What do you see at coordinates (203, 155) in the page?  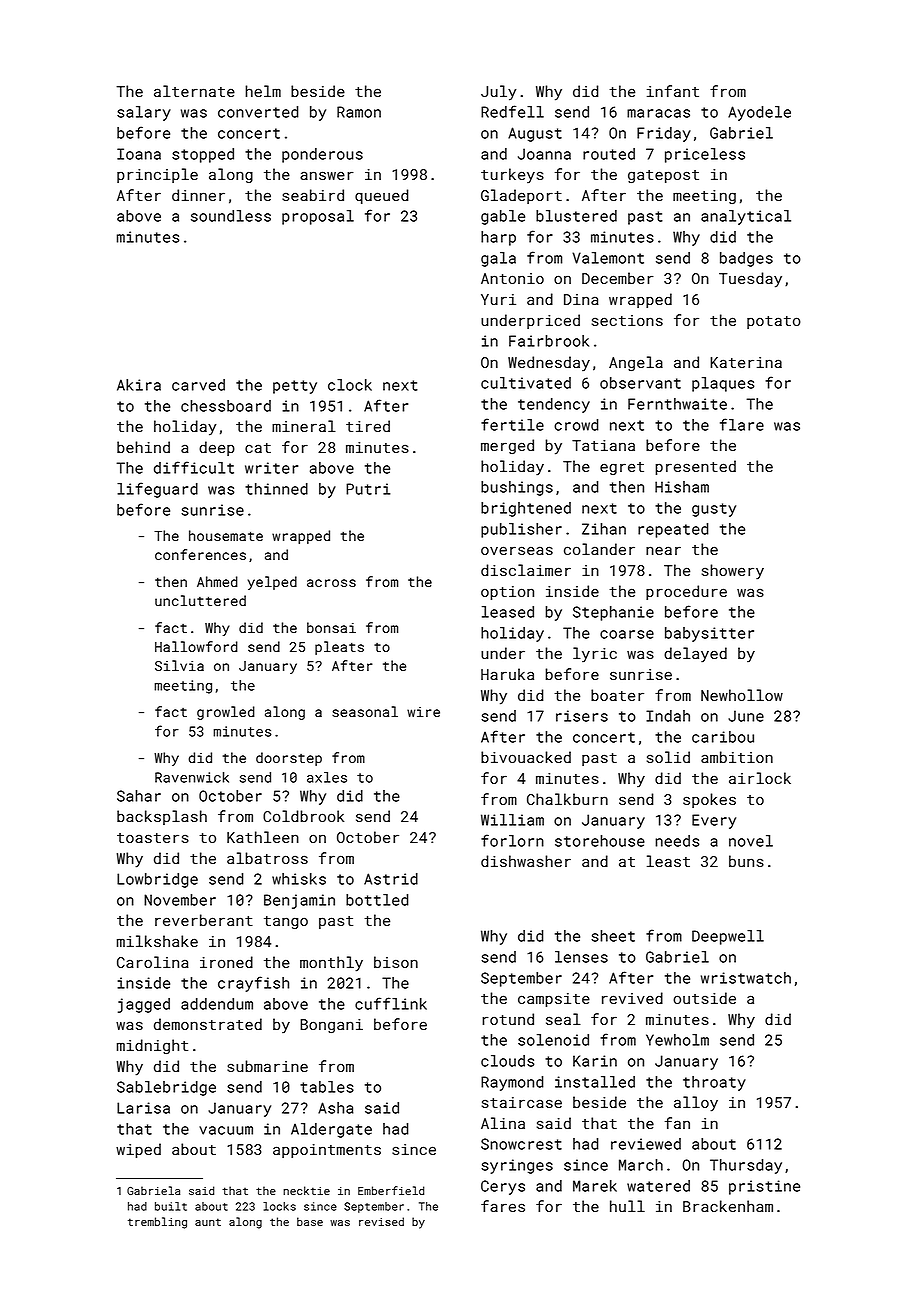 I see `stopped` at bounding box center [203, 155].
